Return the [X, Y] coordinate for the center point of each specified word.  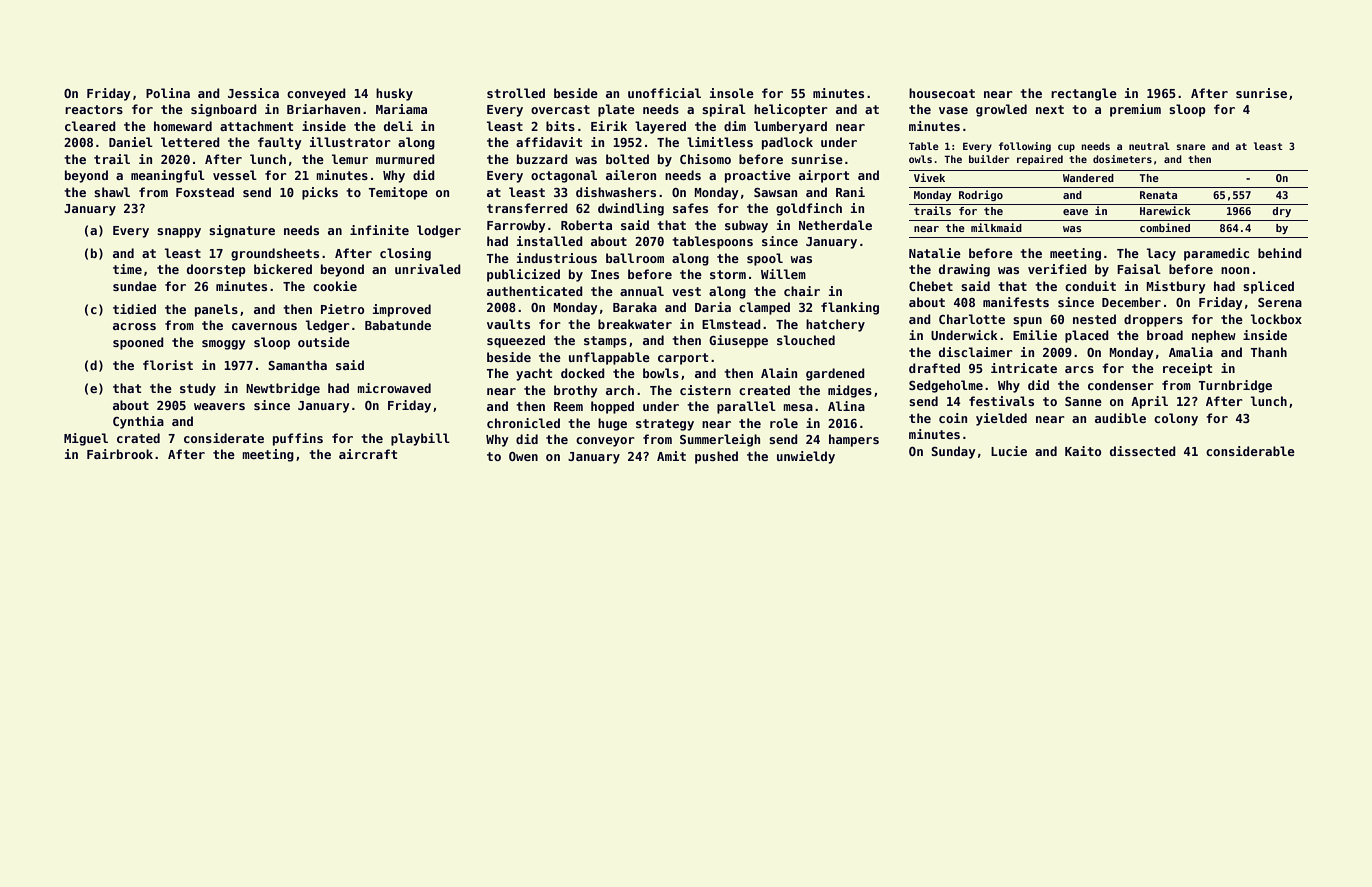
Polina [168, 93]
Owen [523, 456]
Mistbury [1176, 287]
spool [765, 259]
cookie [335, 286]
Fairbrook [120, 454]
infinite [379, 230]
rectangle [1084, 94]
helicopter [791, 110]
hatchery [835, 325]
